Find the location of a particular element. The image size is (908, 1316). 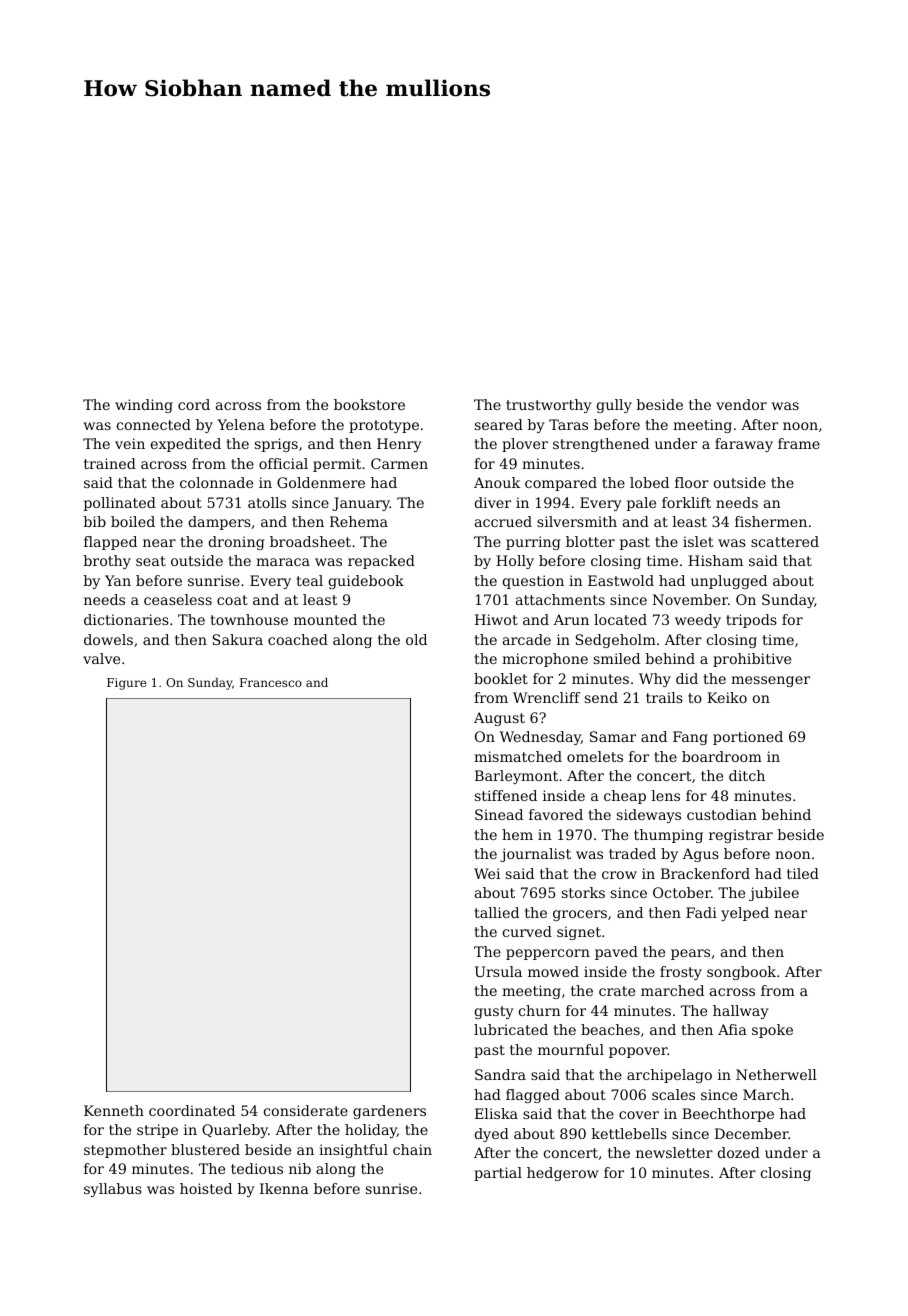

expedited is located at coordinates (186, 445).
